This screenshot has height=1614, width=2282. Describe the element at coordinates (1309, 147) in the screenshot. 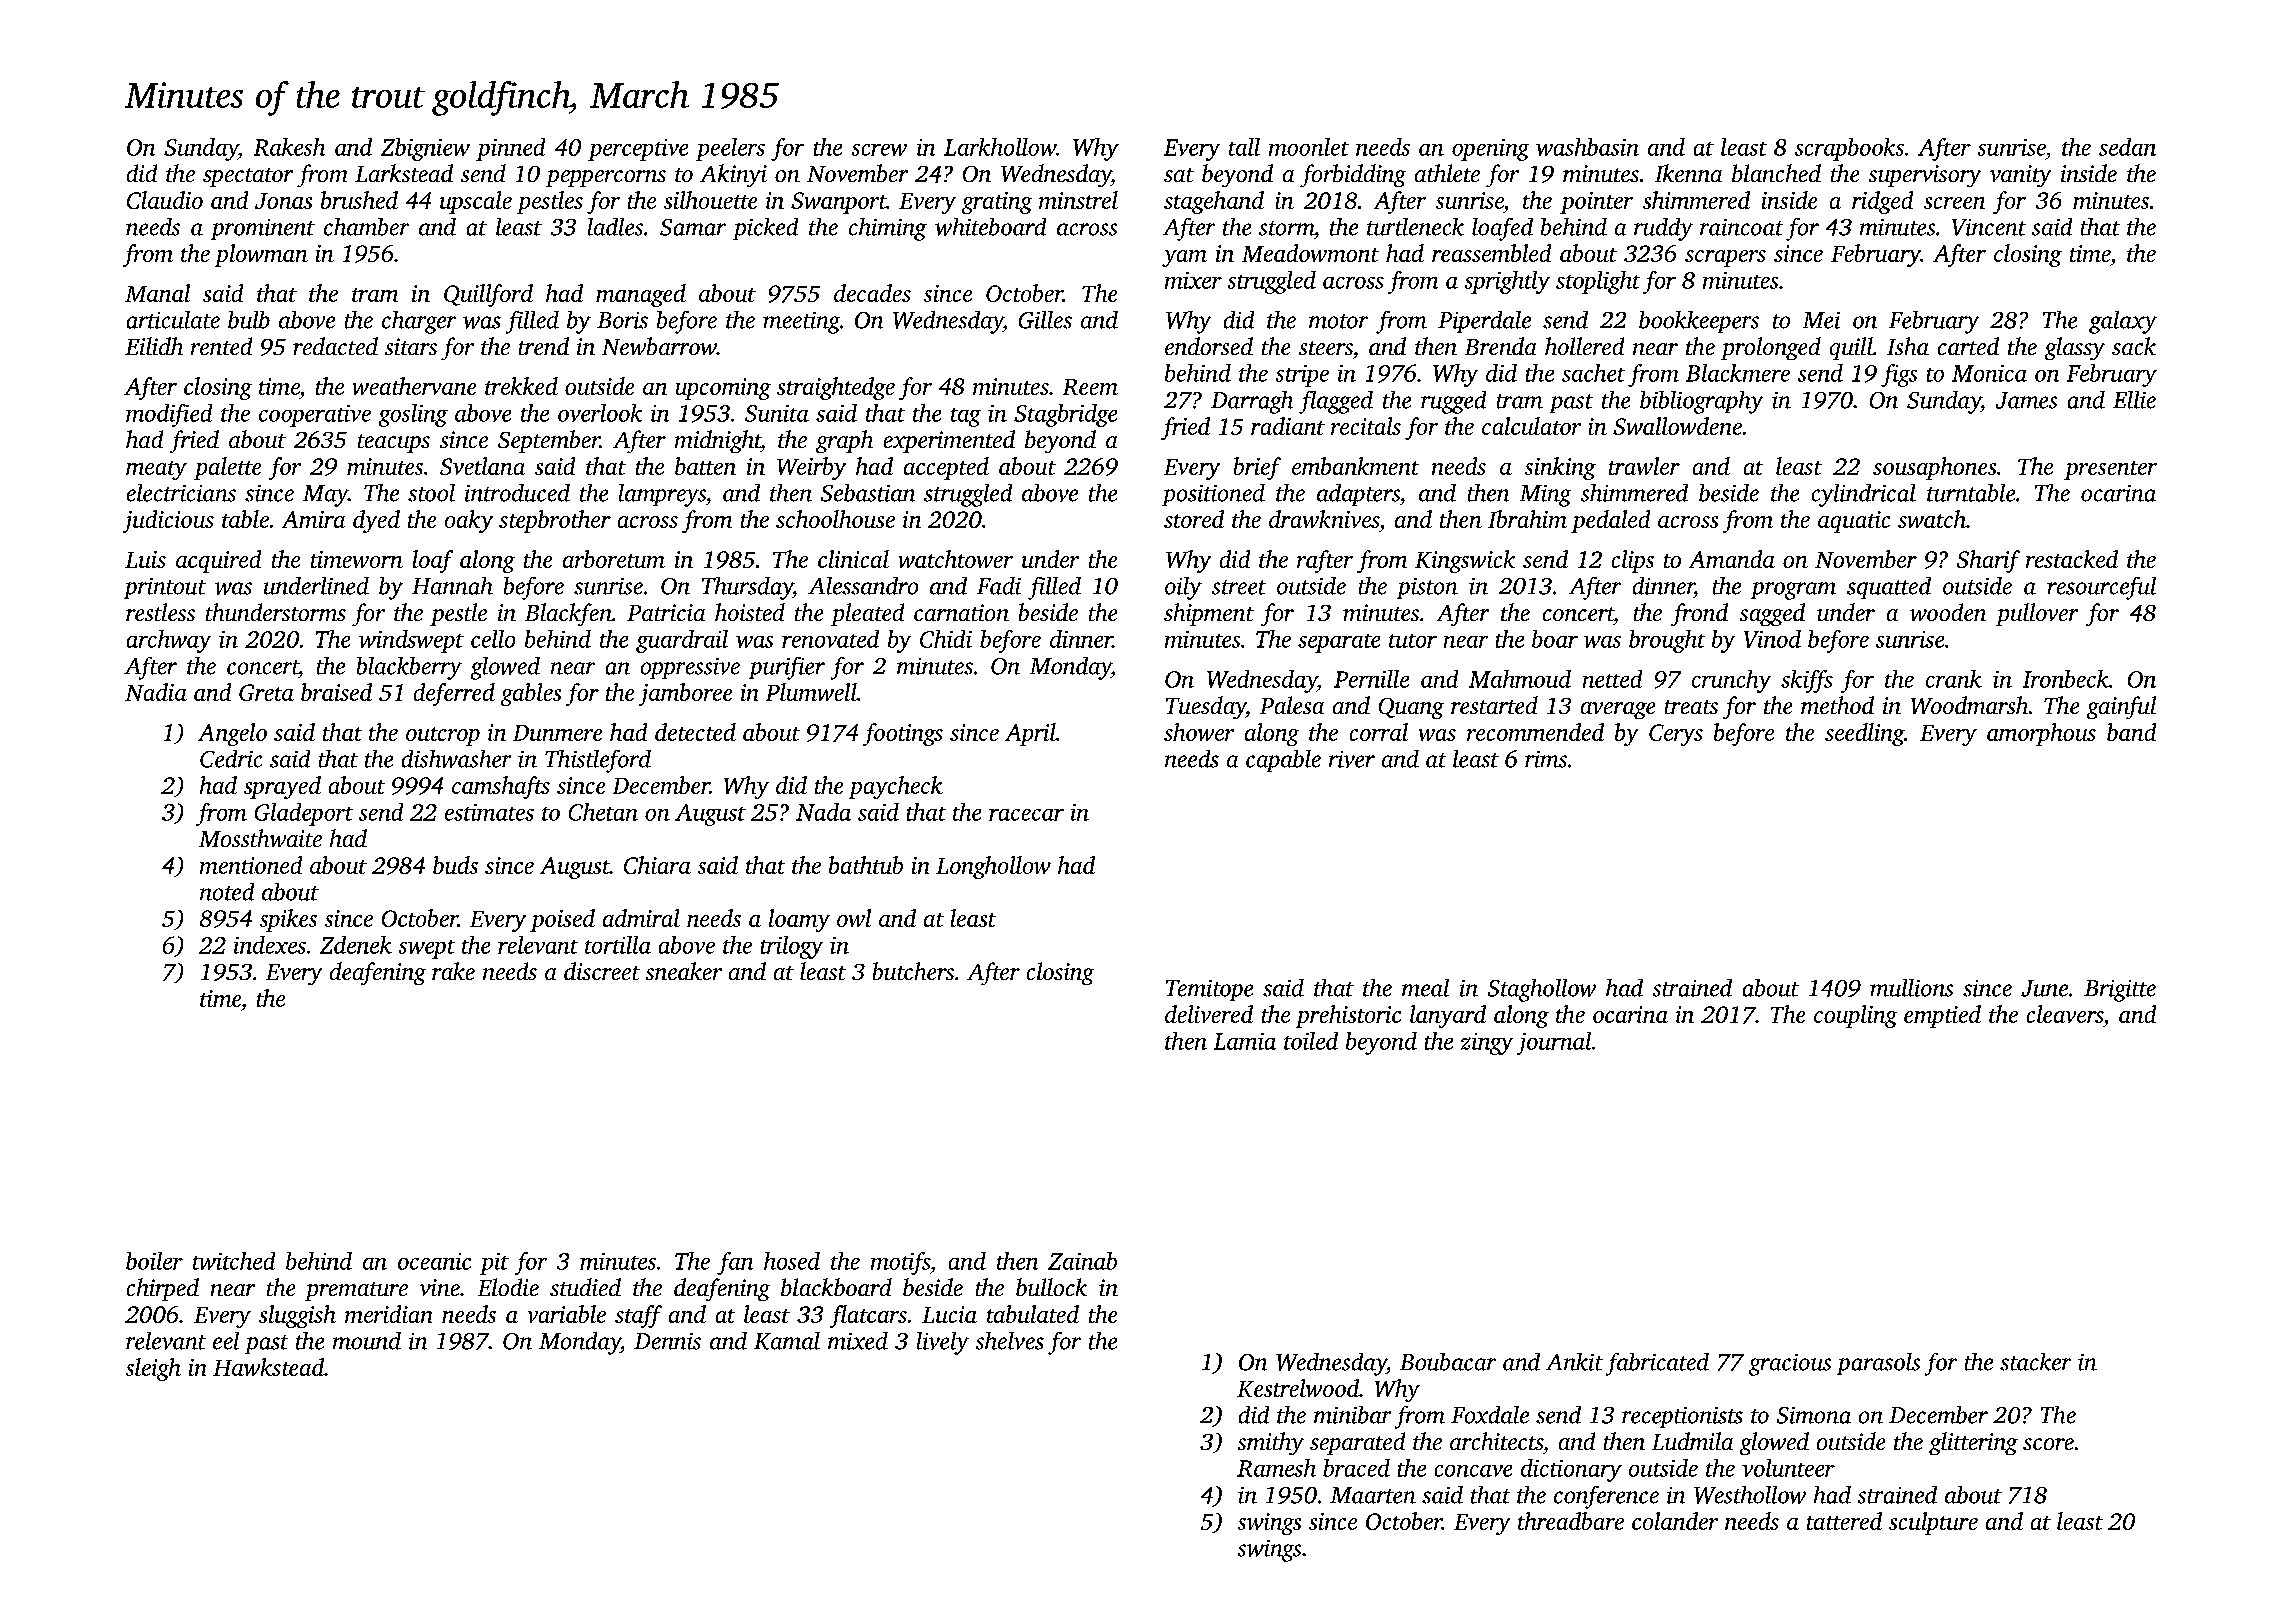

I see `moonlet` at that location.
